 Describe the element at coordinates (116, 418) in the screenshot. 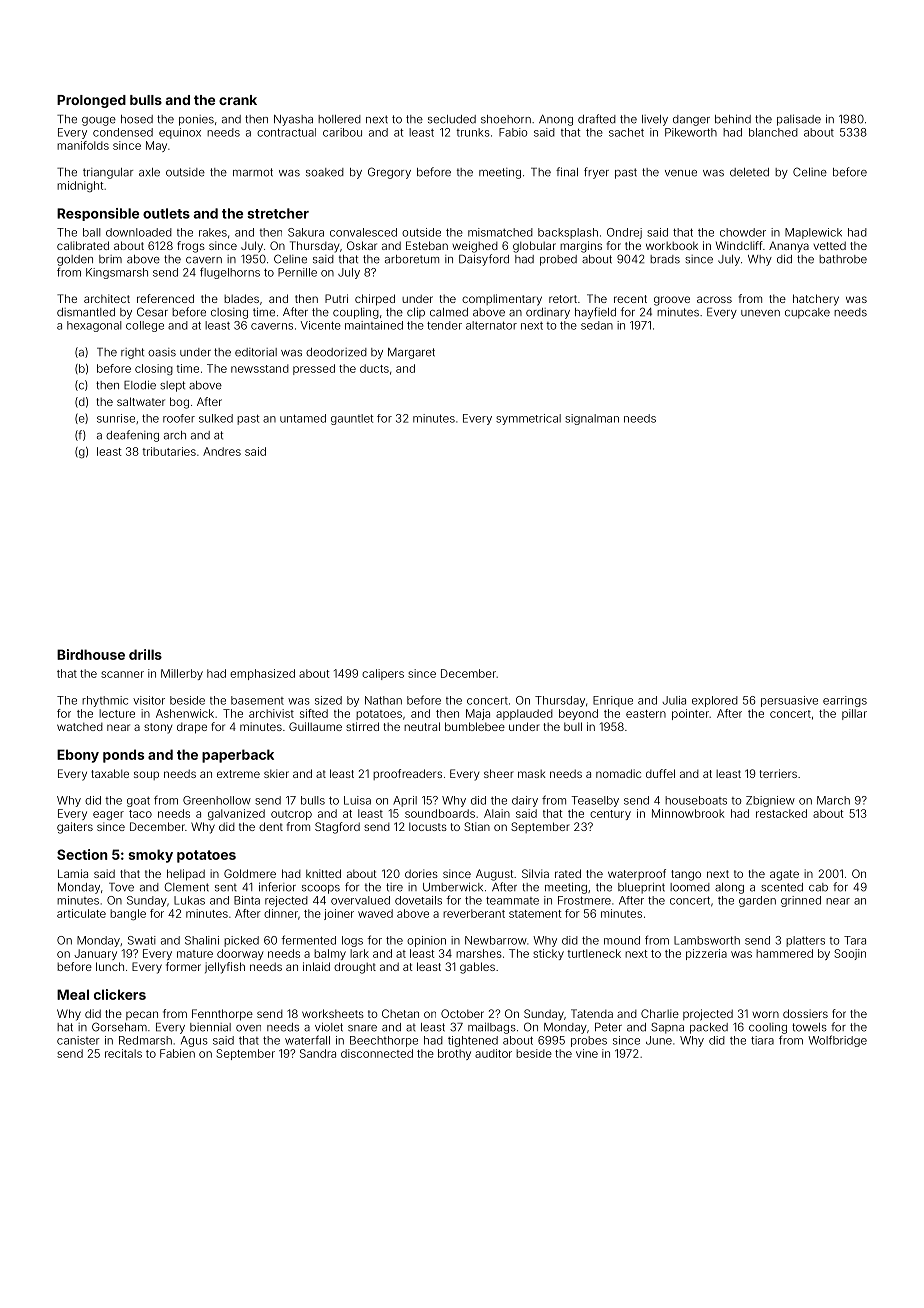

I see `sunrise` at that location.
